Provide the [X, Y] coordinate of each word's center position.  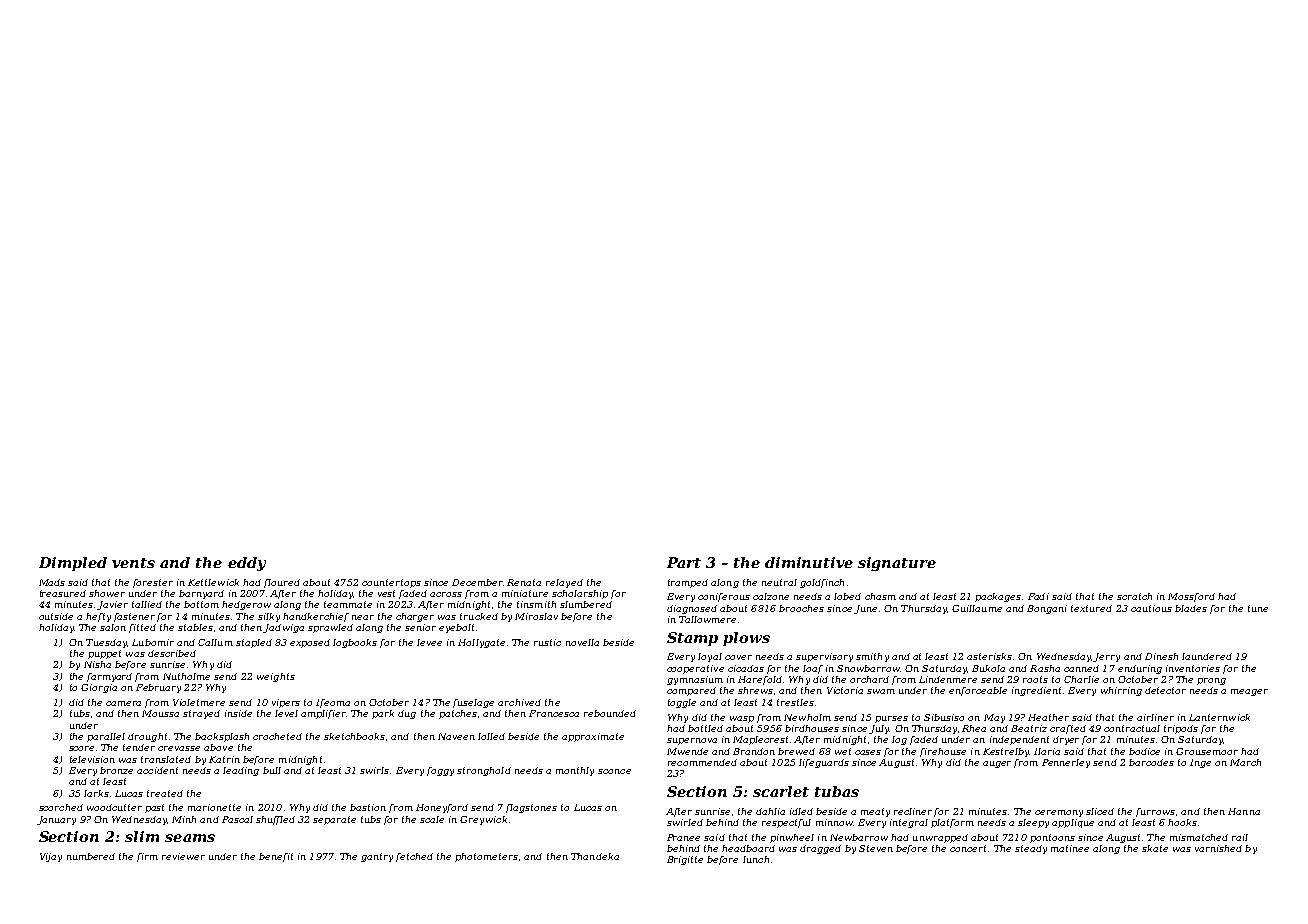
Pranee [683, 837]
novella [582, 642]
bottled [705, 728]
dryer [1066, 740]
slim [142, 836]
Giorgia [99, 688]
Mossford [1191, 597]
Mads [52, 582]
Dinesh [1161, 656]
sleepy [1033, 823]
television [92, 759]
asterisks [989, 656]
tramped [688, 583]
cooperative [695, 669]
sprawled [330, 628]
